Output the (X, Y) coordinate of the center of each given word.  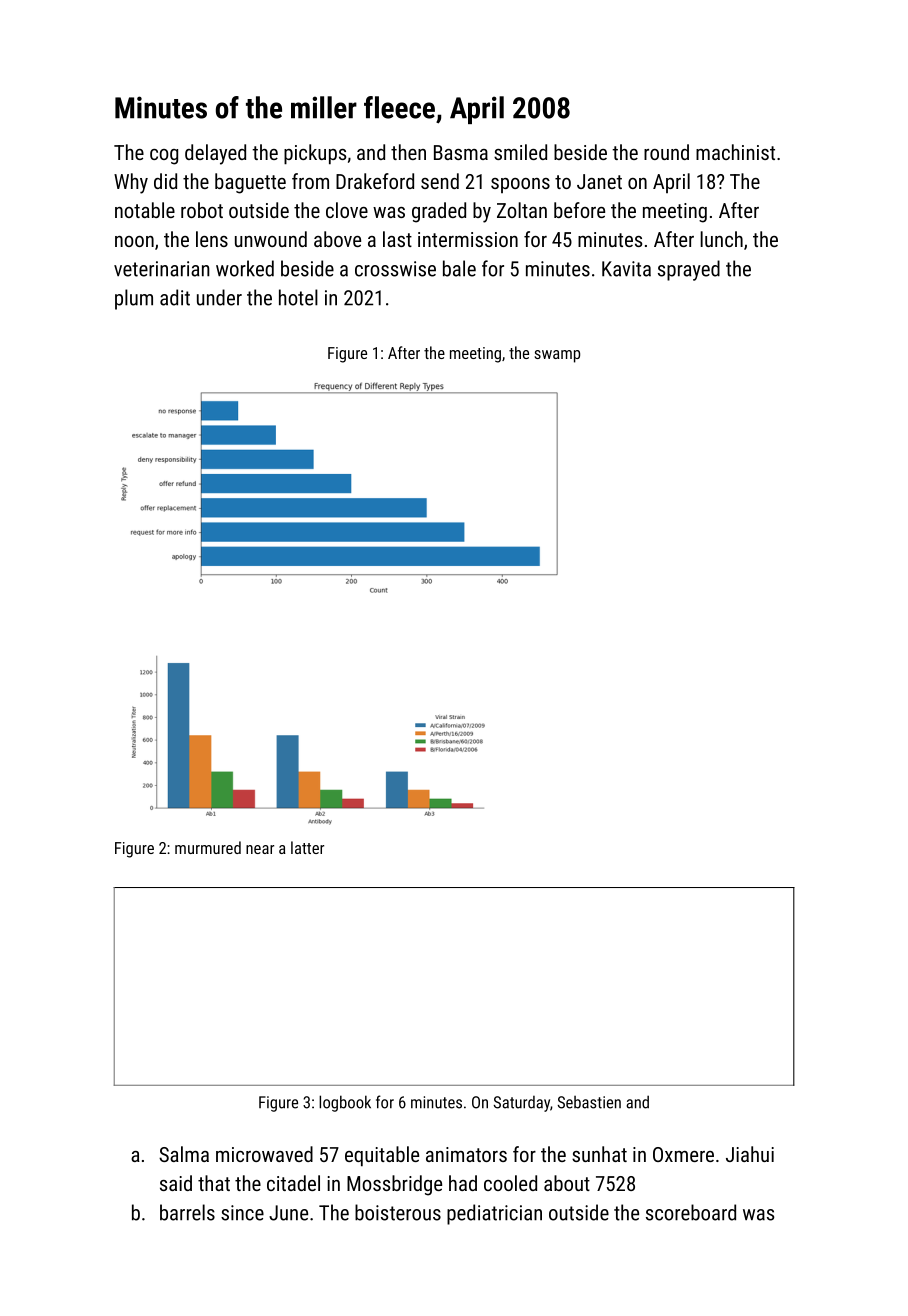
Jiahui (750, 1154)
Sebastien (589, 1102)
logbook (345, 1103)
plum (134, 299)
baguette (250, 183)
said (176, 1183)
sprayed (689, 270)
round (666, 152)
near (260, 849)
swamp (557, 356)
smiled (520, 152)
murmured (208, 847)
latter (307, 847)
